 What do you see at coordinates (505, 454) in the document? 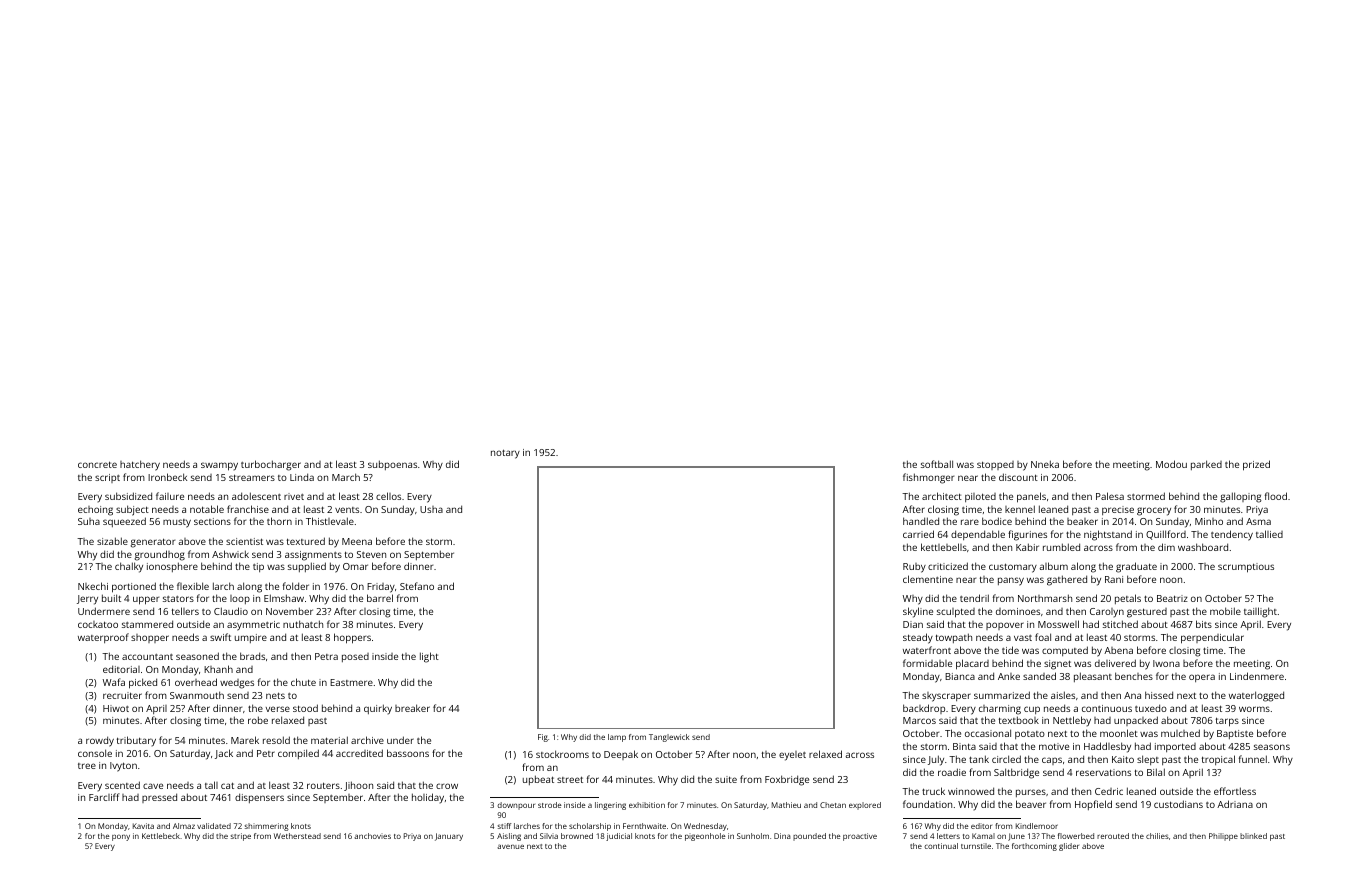
I see `notary` at bounding box center [505, 454].
